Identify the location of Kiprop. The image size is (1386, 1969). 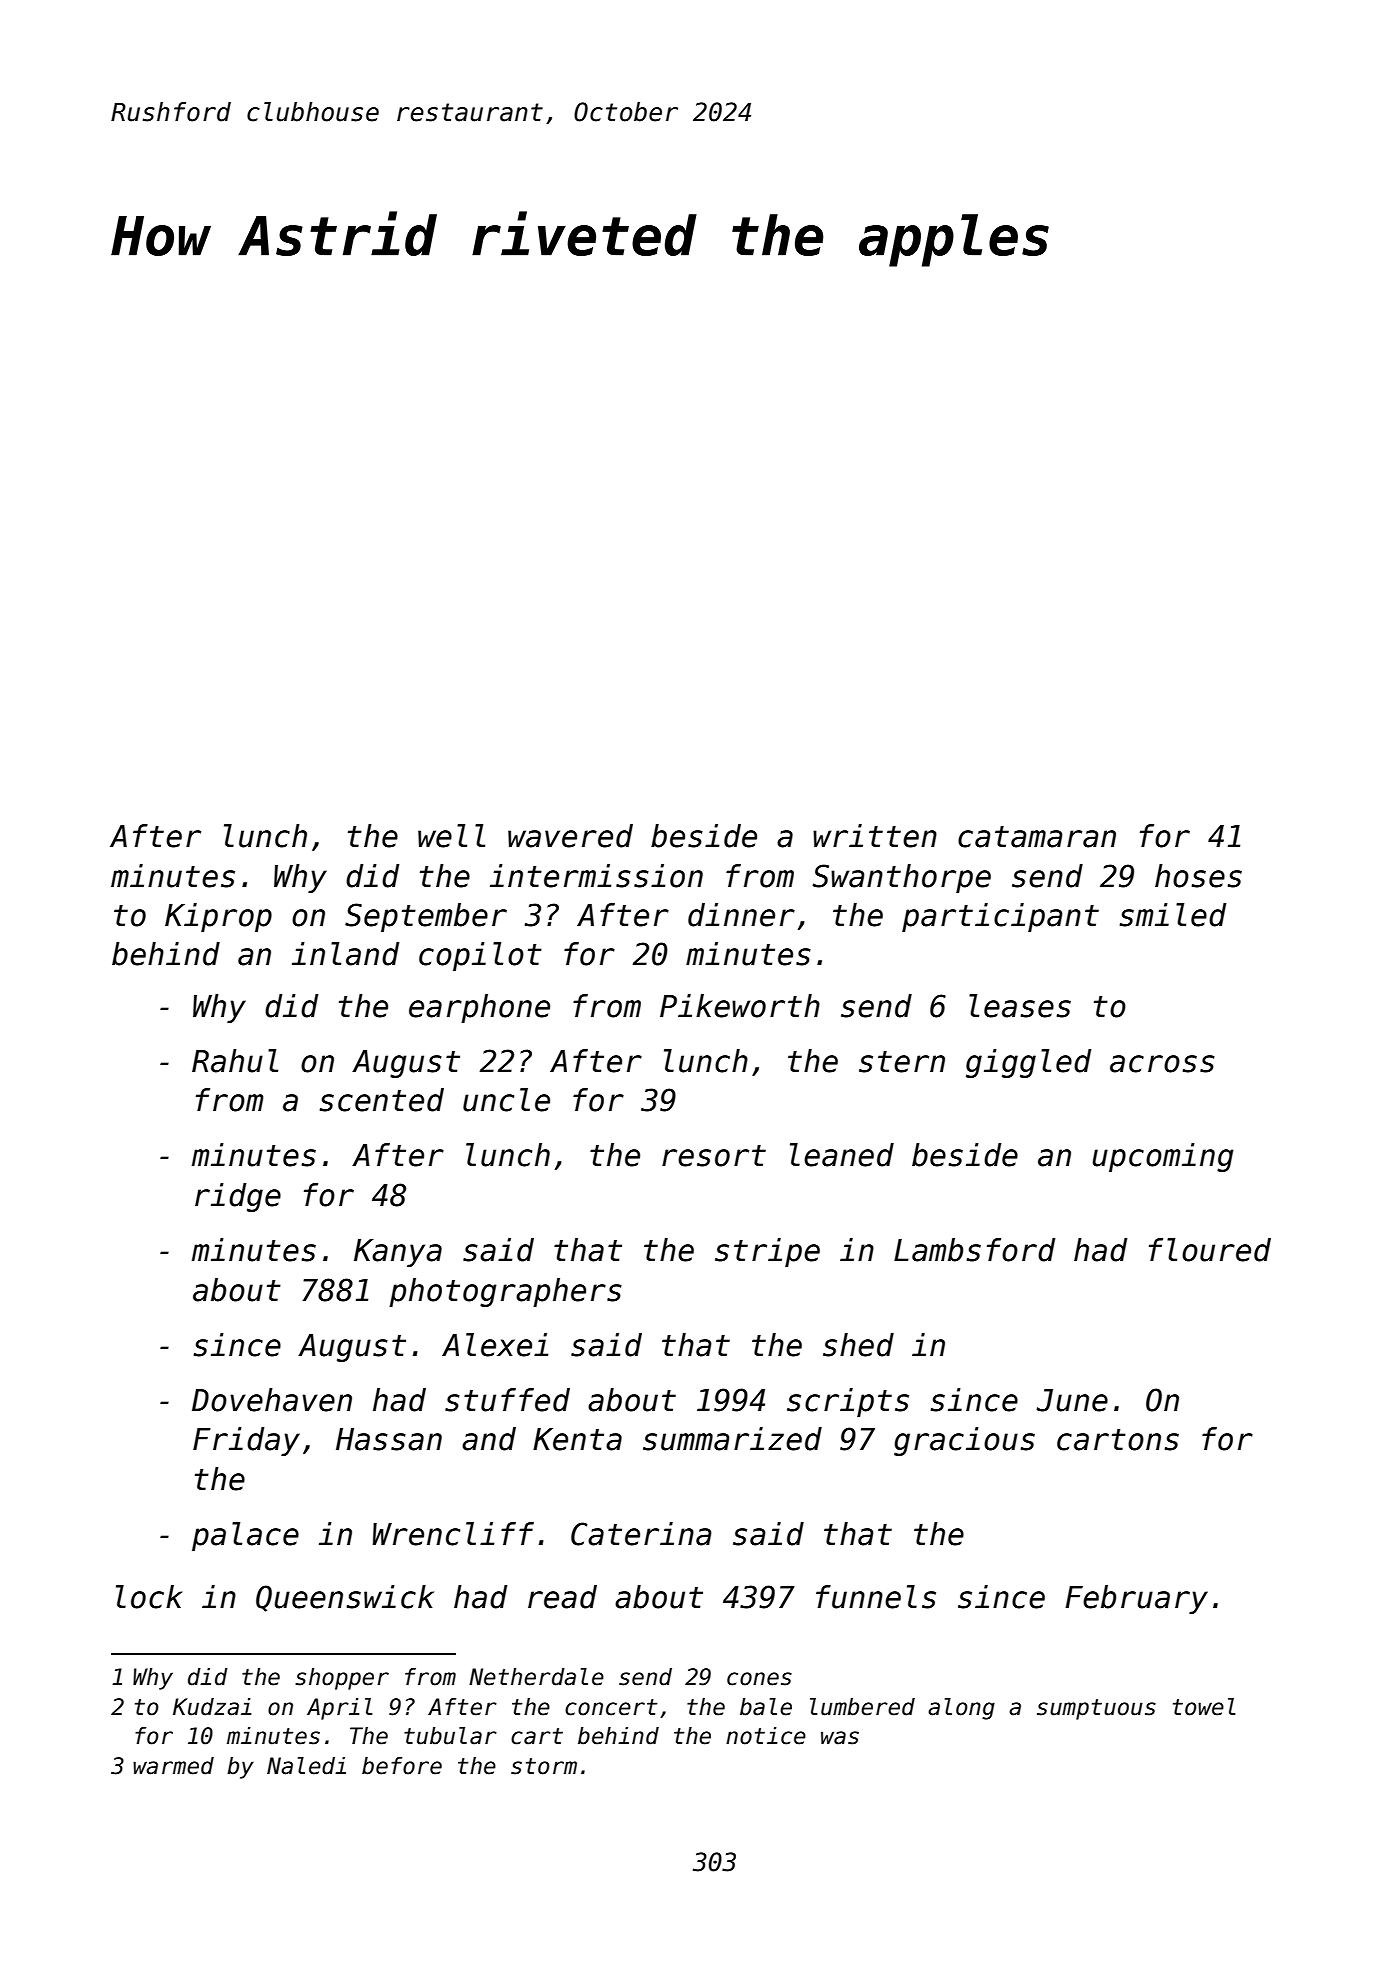
(218, 917).
